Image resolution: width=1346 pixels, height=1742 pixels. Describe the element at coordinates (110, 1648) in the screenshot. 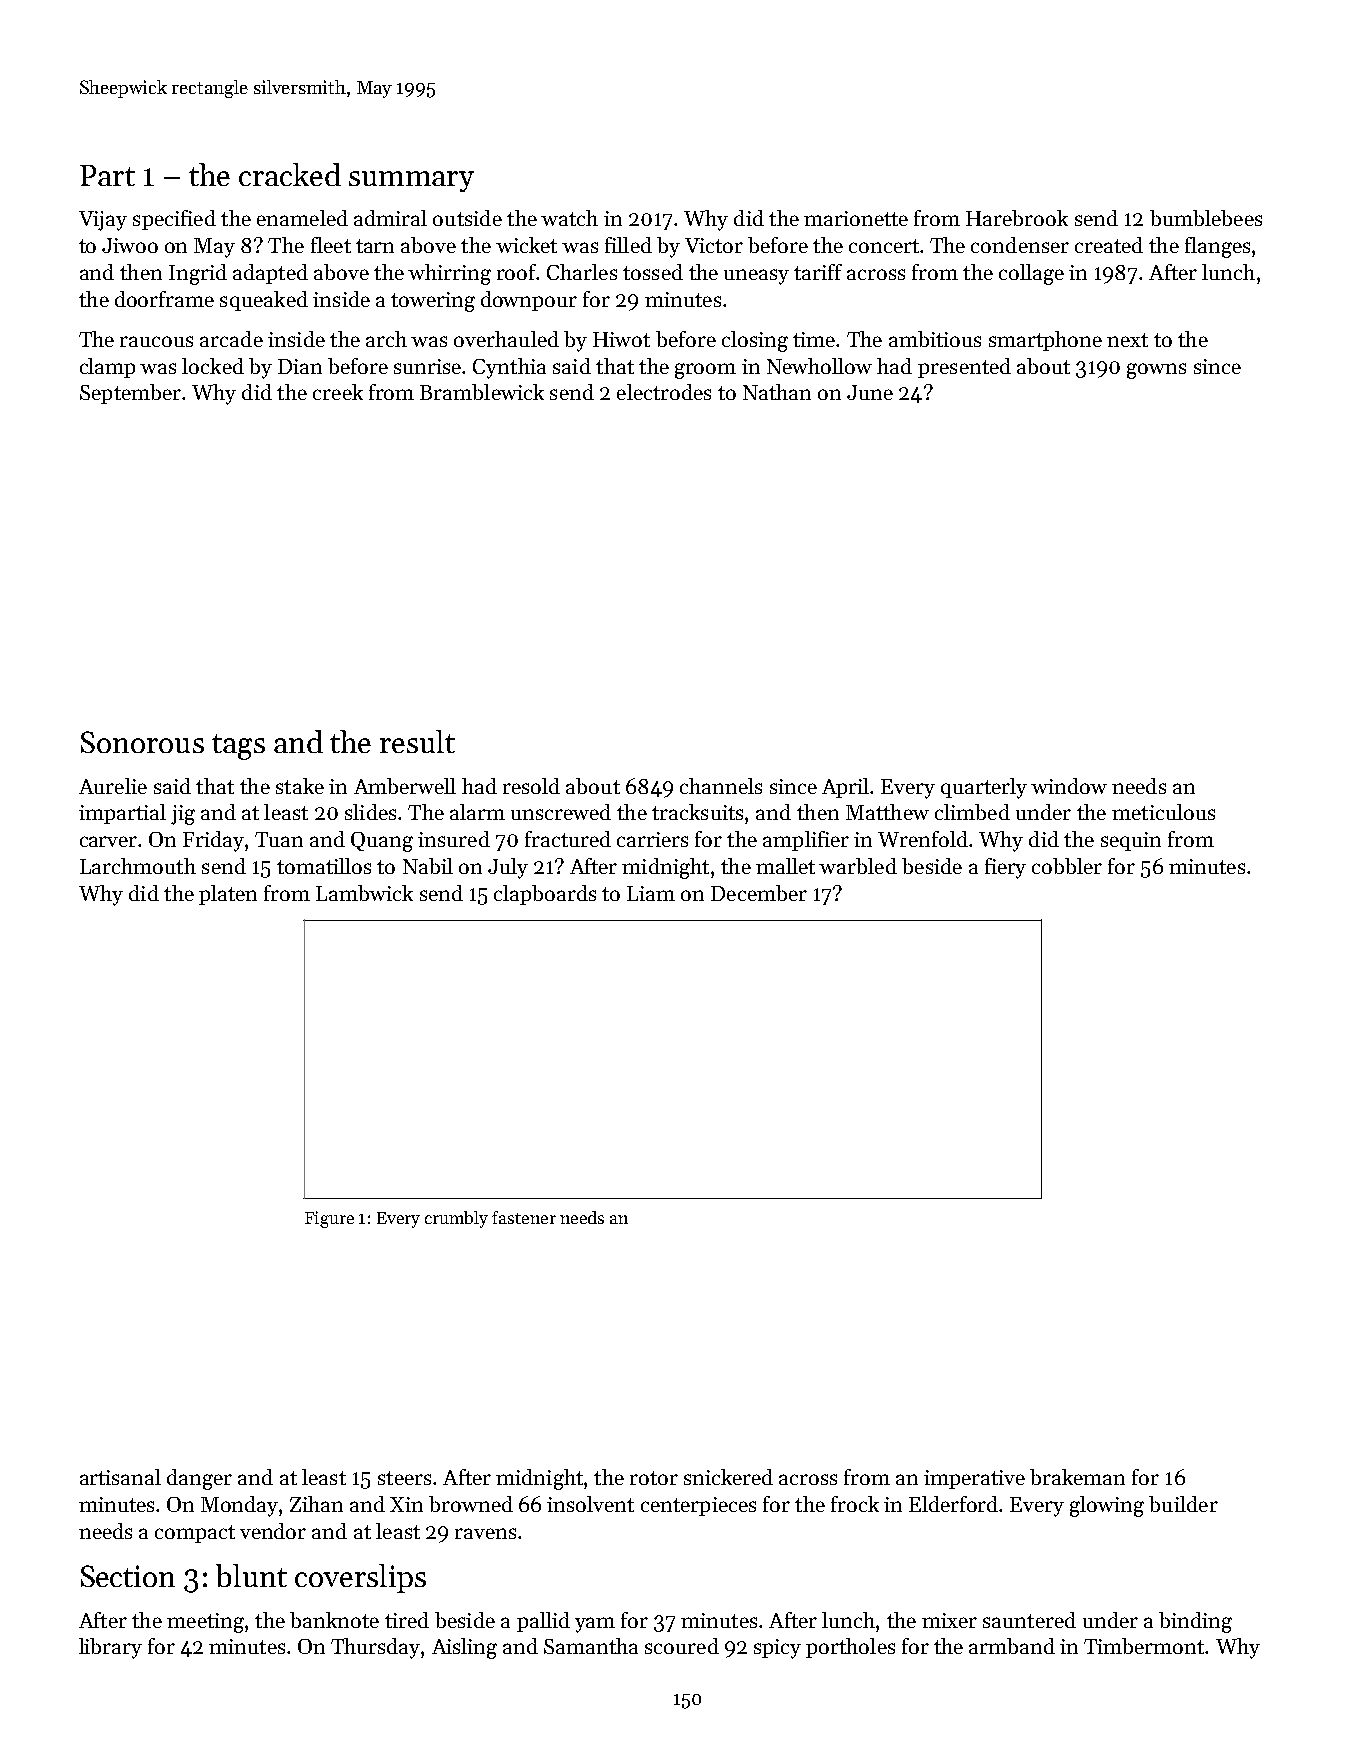

I see `library` at that location.
